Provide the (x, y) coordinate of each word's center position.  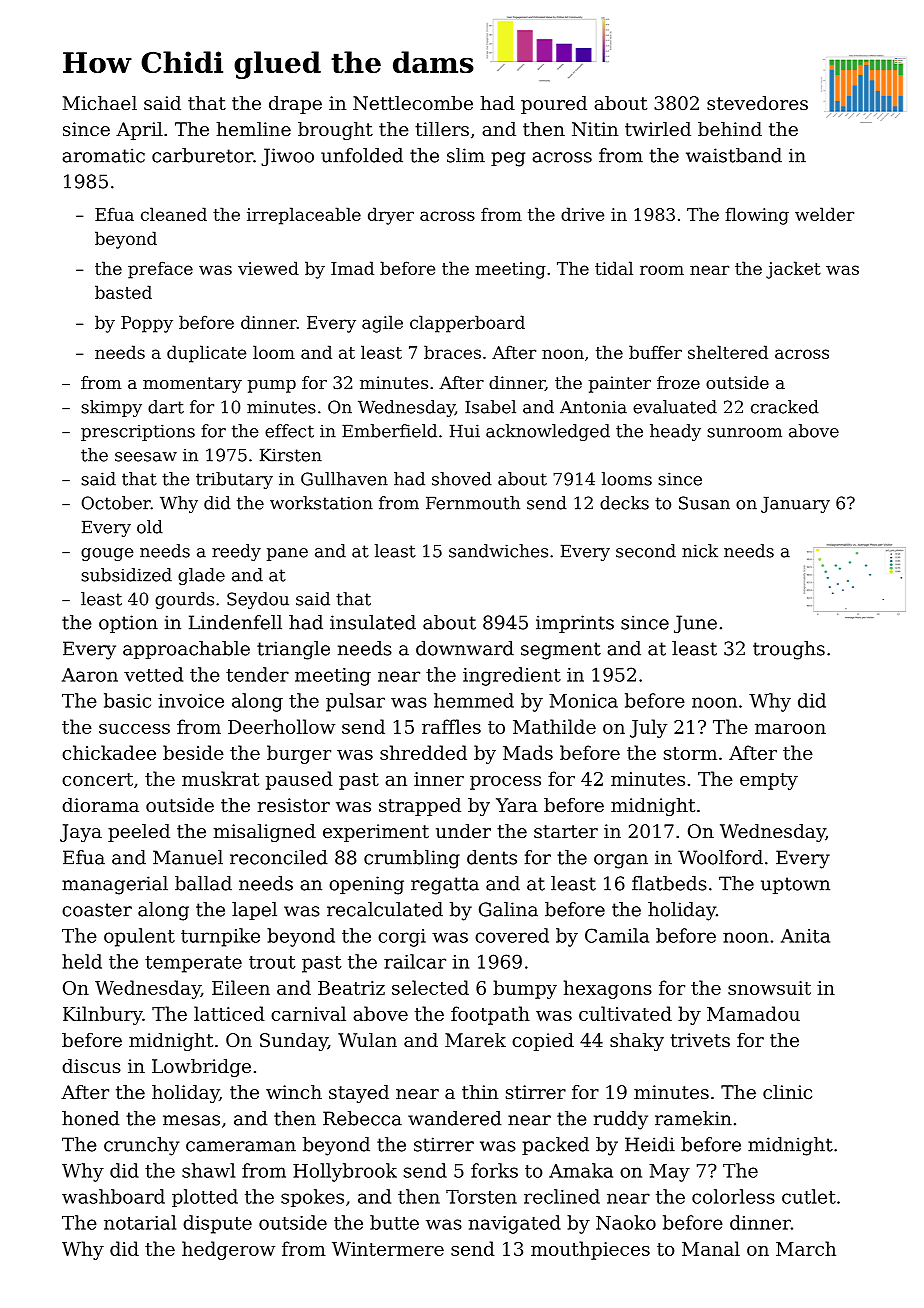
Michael (100, 103)
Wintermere (388, 1249)
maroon (790, 729)
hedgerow (228, 1250)
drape (295, 105)
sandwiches (498, 551)
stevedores (757, 103)
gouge (107, 554)
